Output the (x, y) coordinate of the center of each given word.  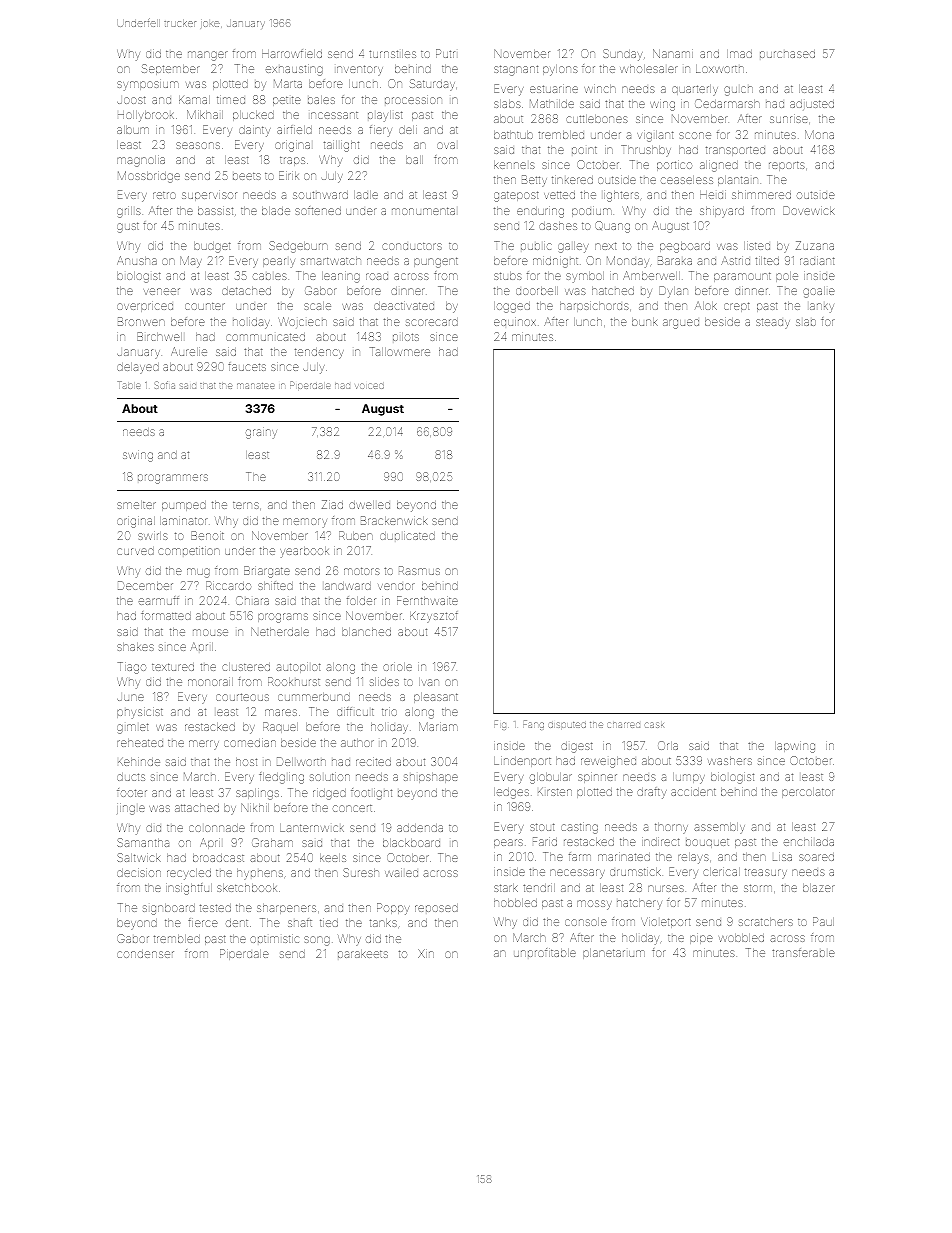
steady (773, 322)
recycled (189, 874)
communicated (265, 337)
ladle (366, 195)
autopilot (298, 668)
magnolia (141, 161)
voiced (369, 386)
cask (654, 725)
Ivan (429, 682)
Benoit (207, 535)
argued (681, 324)
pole (787, 277)
